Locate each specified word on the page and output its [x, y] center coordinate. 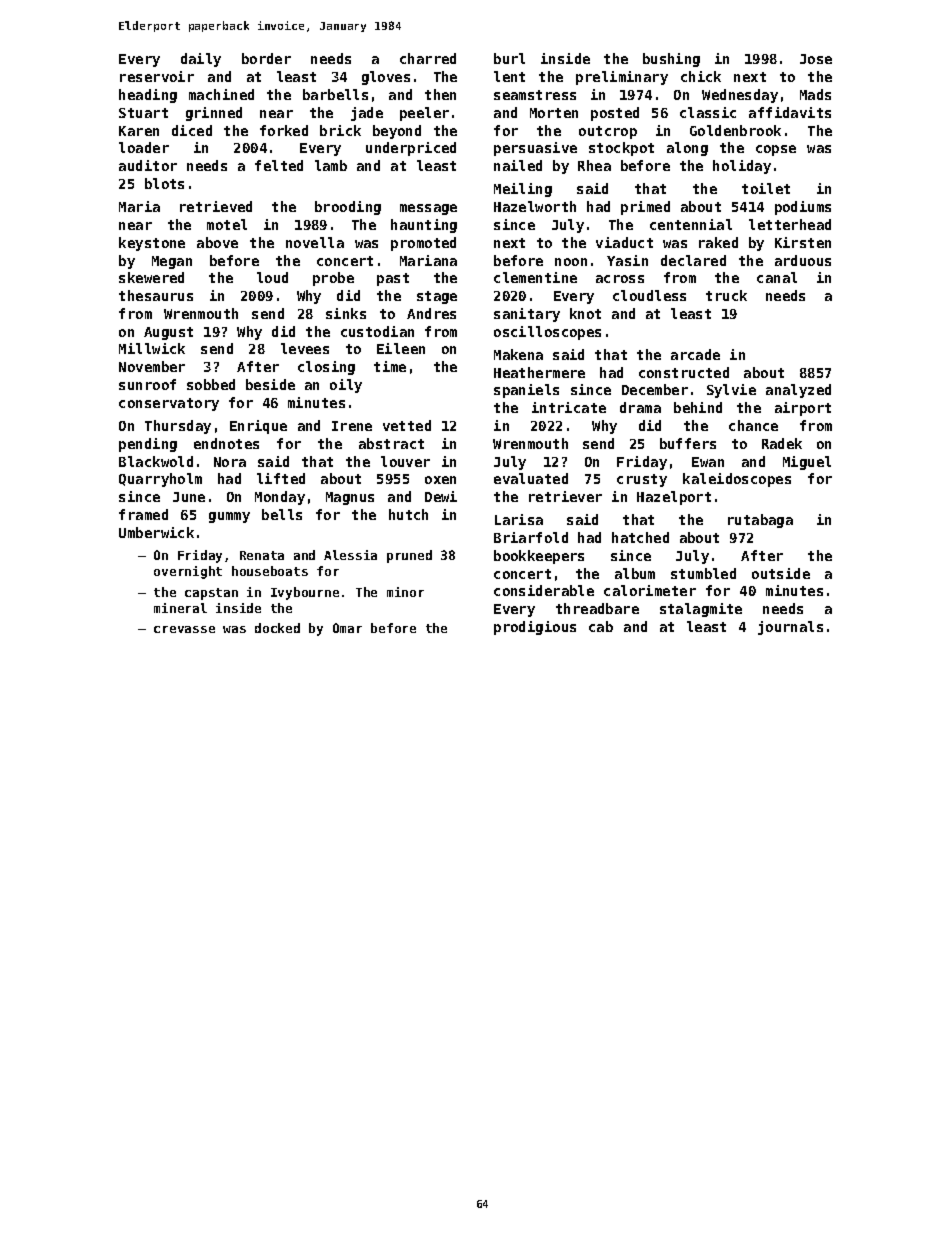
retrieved [216, 206]
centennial [691, 224]
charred [428, 58]
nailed [518, 165]
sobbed [211, 384]
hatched [640, 537]
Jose [816, 59]
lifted [281, 478]
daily [201, 60]
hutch [408, 514]
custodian [377, 331]
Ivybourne [305, 593]
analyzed [798, 391]
